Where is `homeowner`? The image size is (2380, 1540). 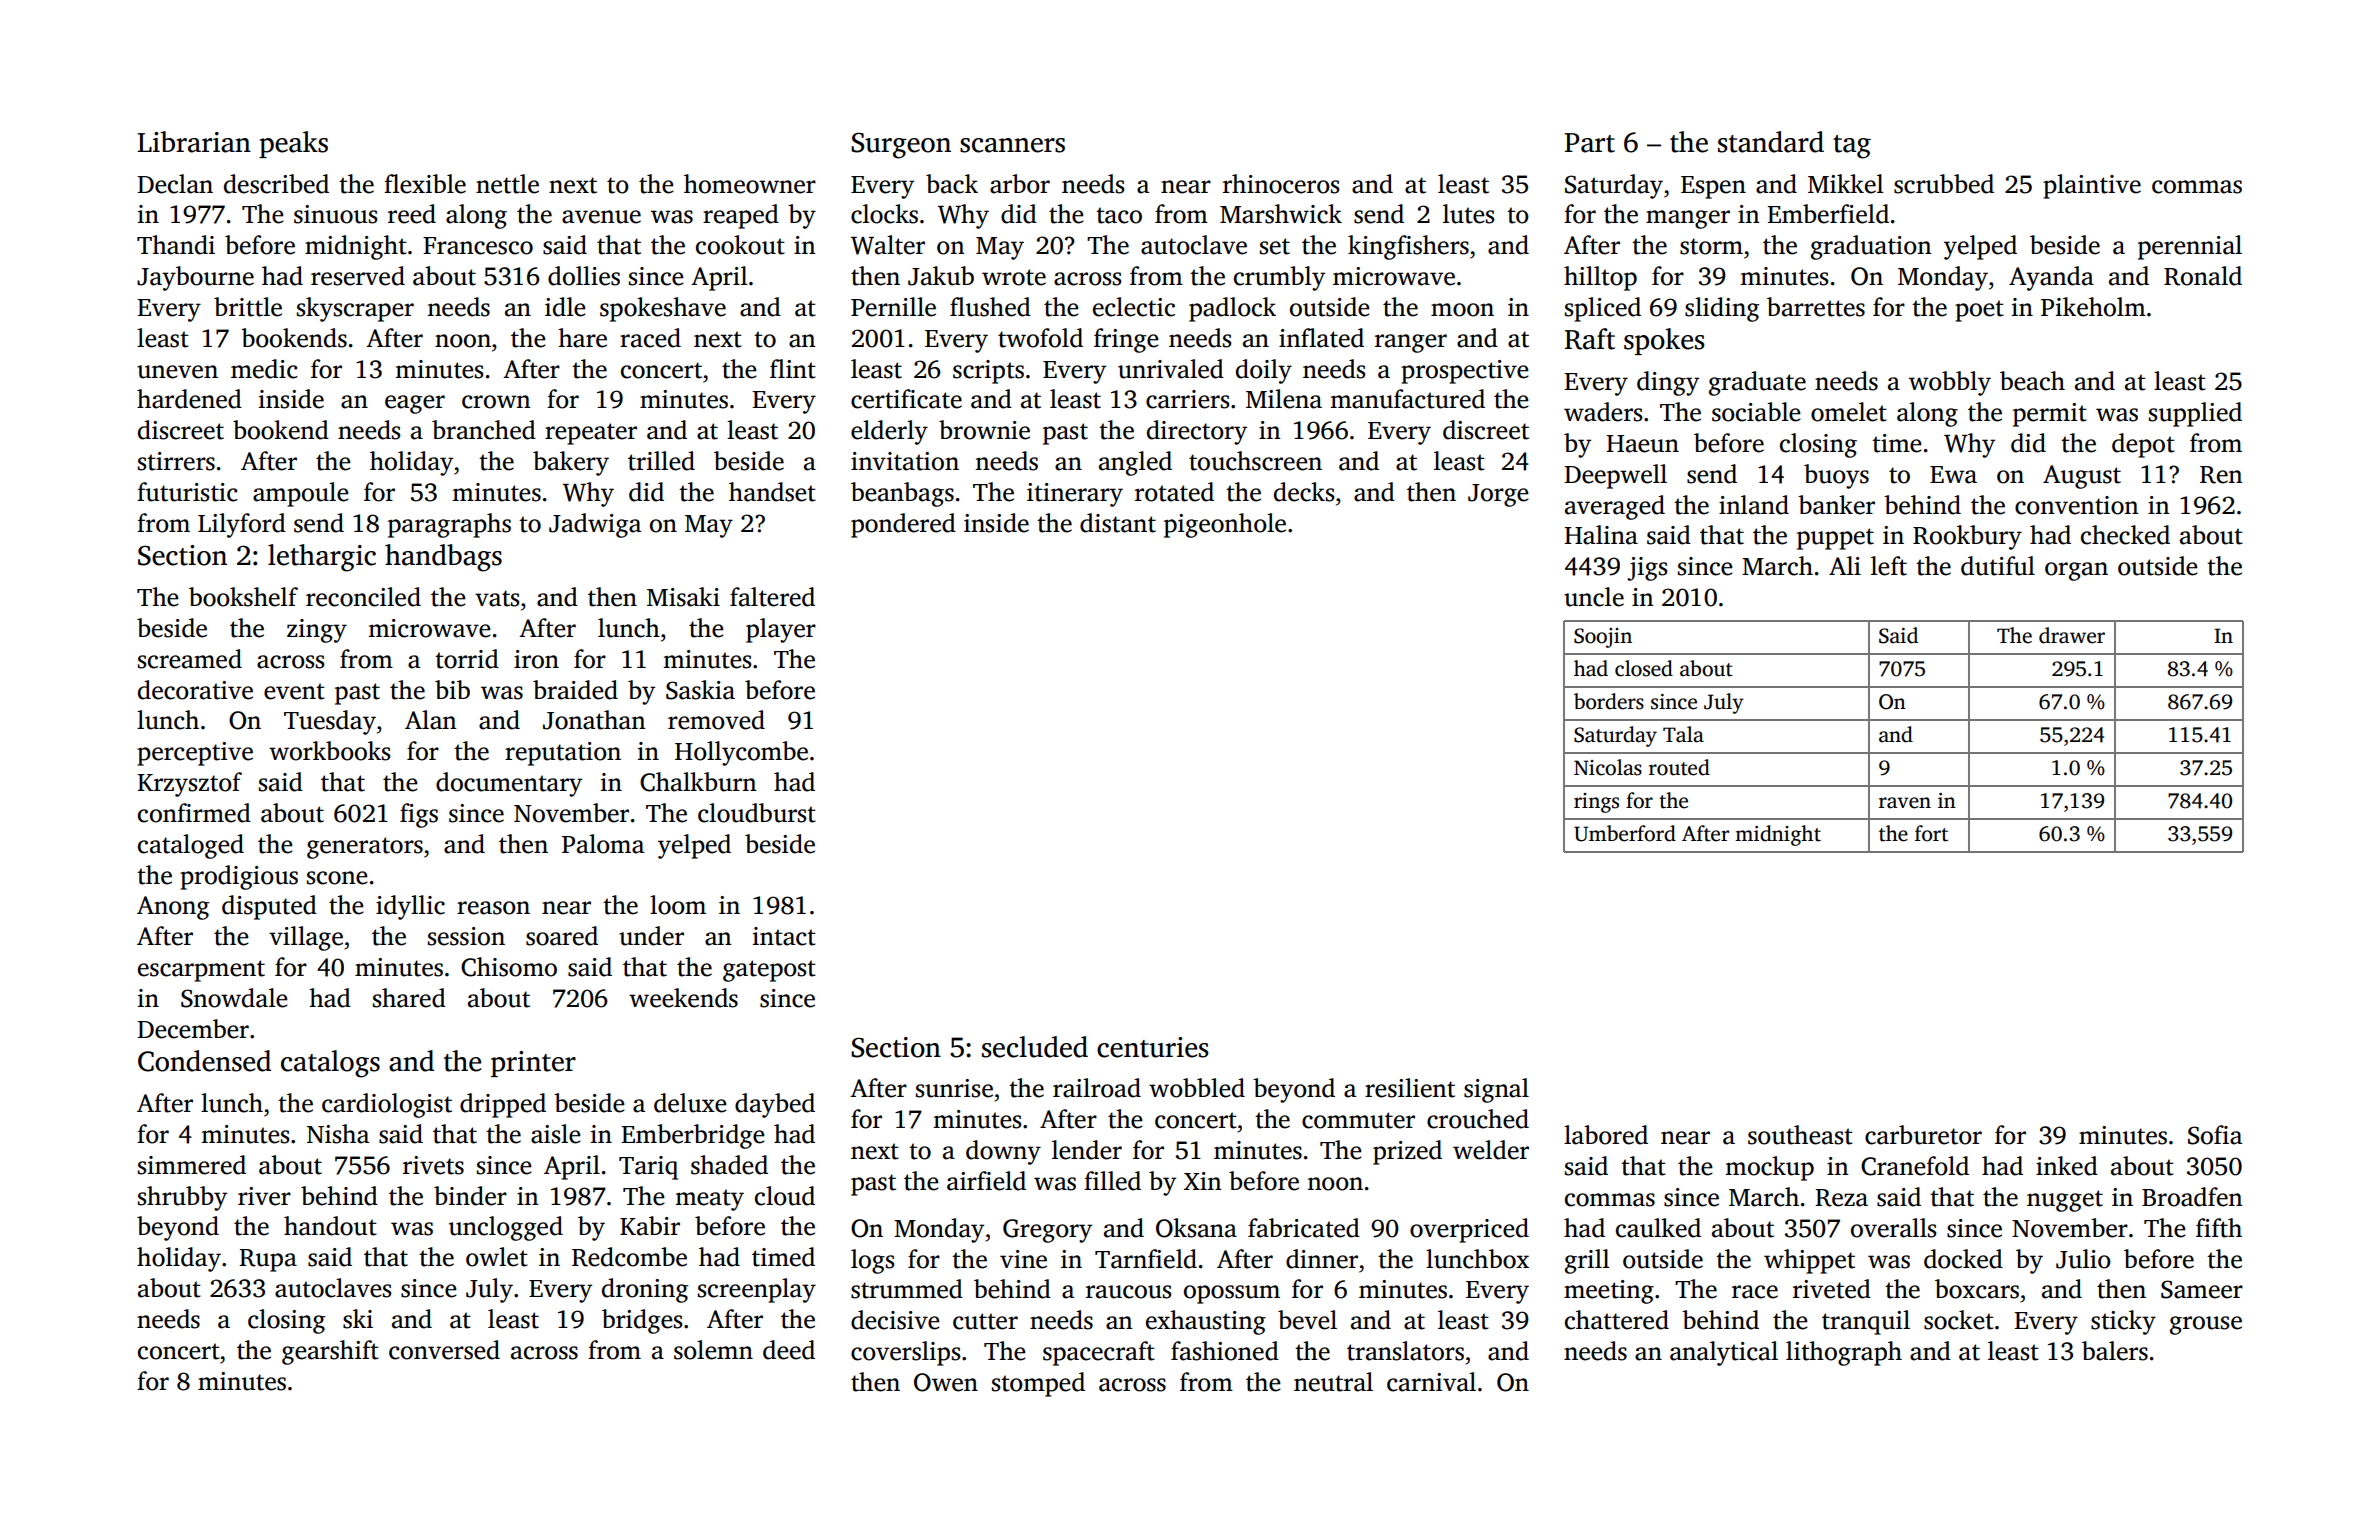
homeowner is located at coordinates (750, 184).
